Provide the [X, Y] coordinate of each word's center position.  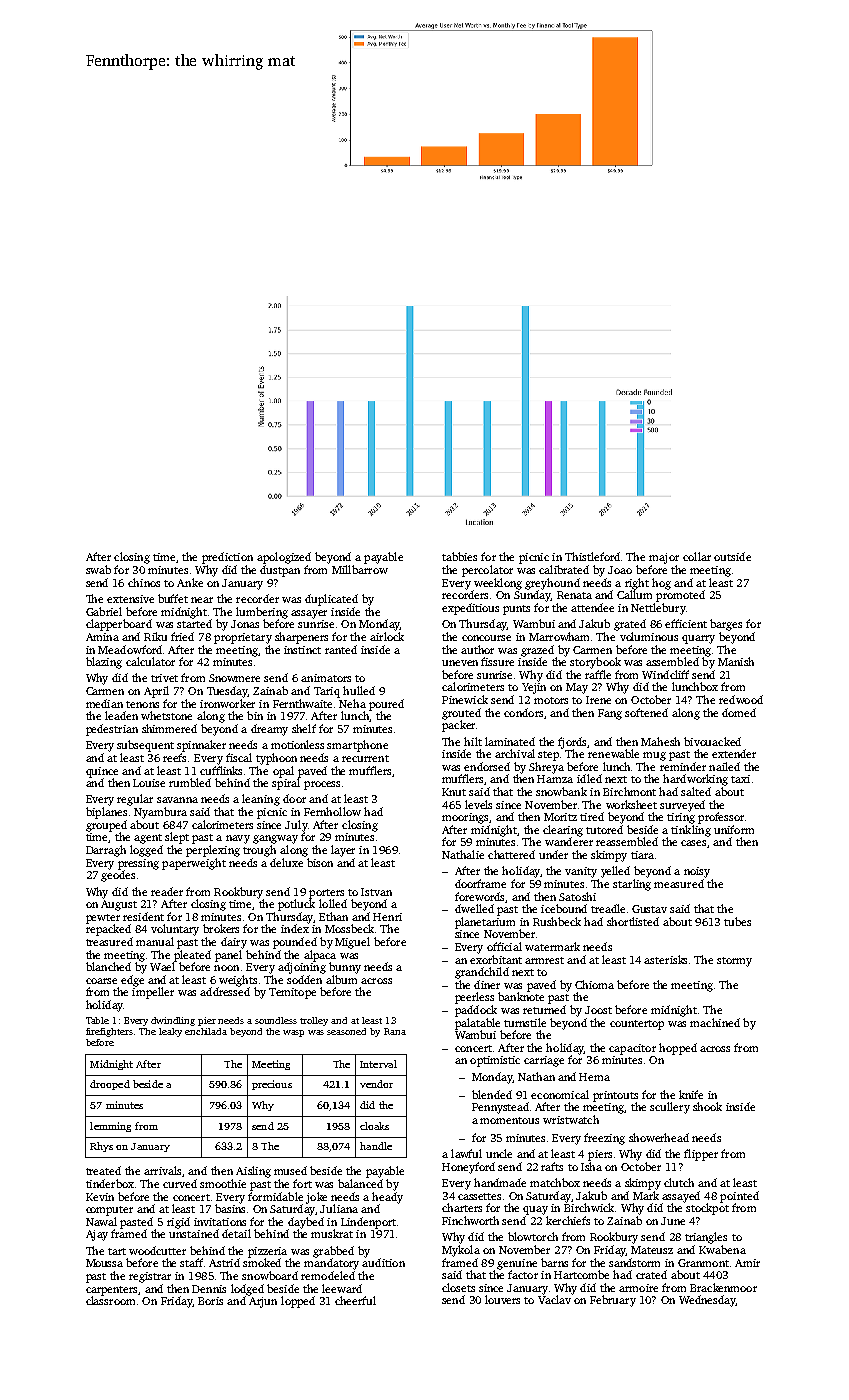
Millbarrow [360, 569]
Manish [736, 661]
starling [632, 885]
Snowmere [234, 678]
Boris [210, 1301]
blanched [108, 966]
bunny [345, 968]
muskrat [332, 1233]
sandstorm [634, 1262]
